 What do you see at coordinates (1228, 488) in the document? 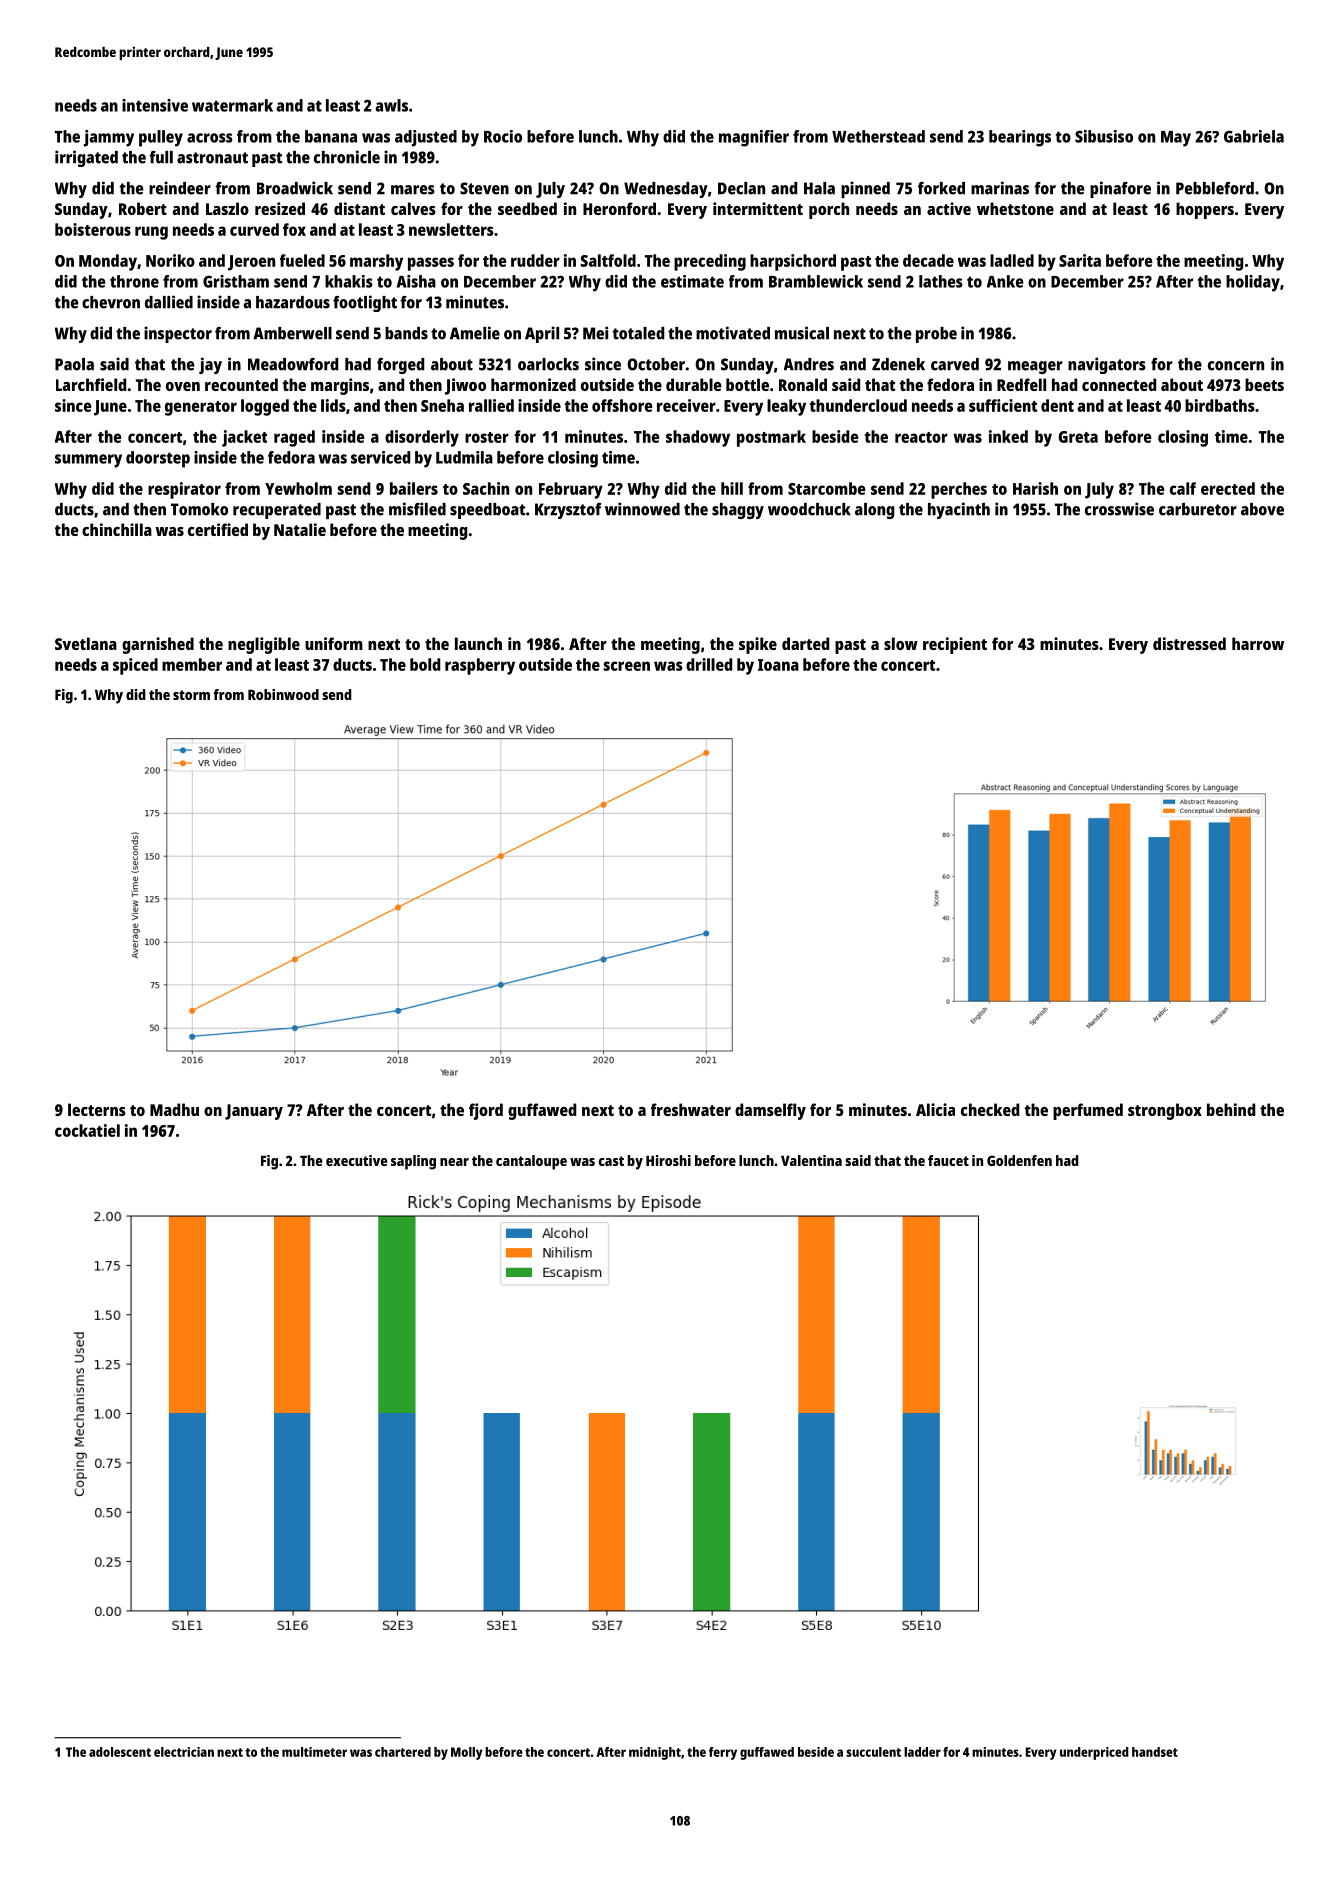
I see `erected` at bounding box center [1228, 488].
